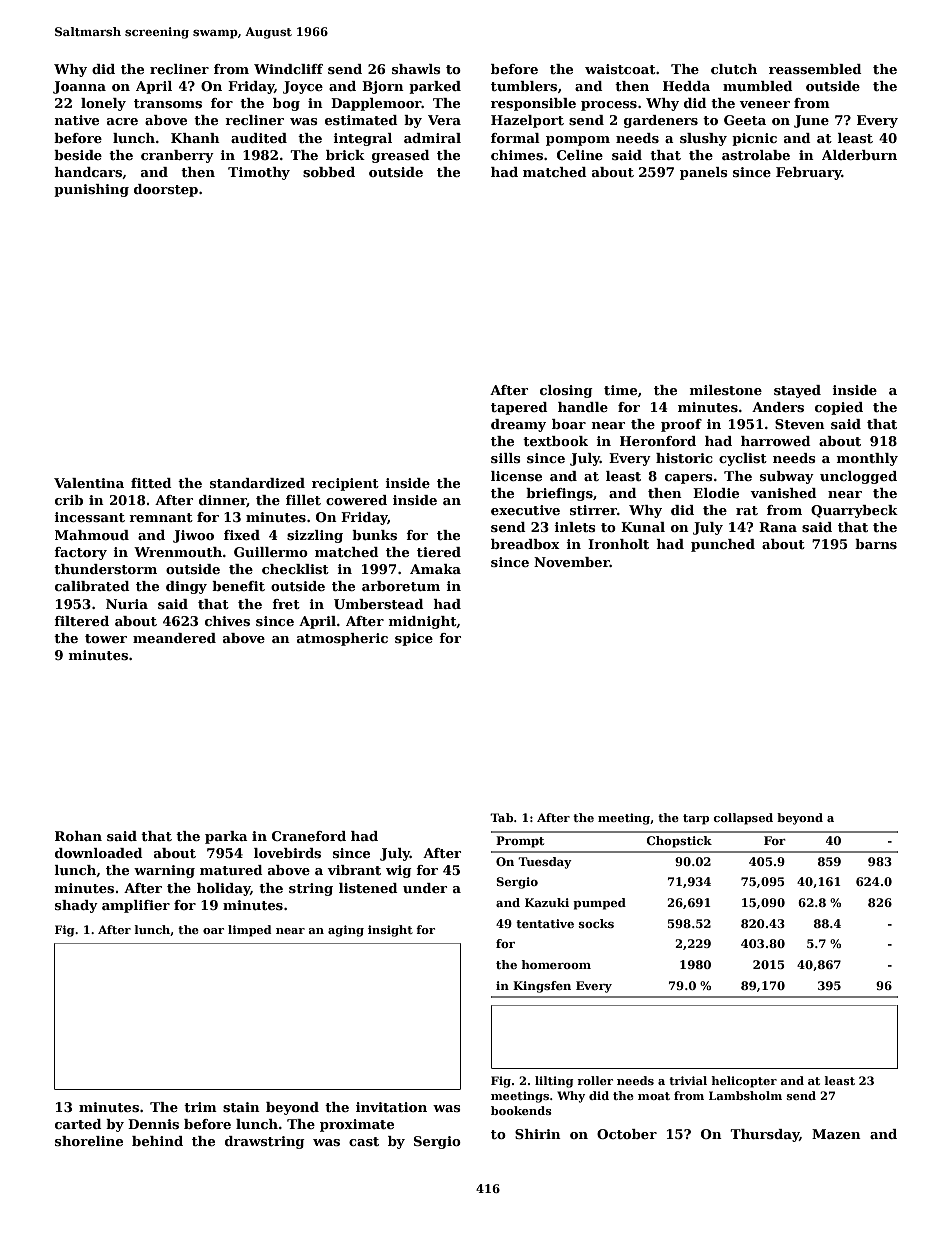 This image has height=1233, width=952. I want to click on Kingsfen, so click(542, 987).
